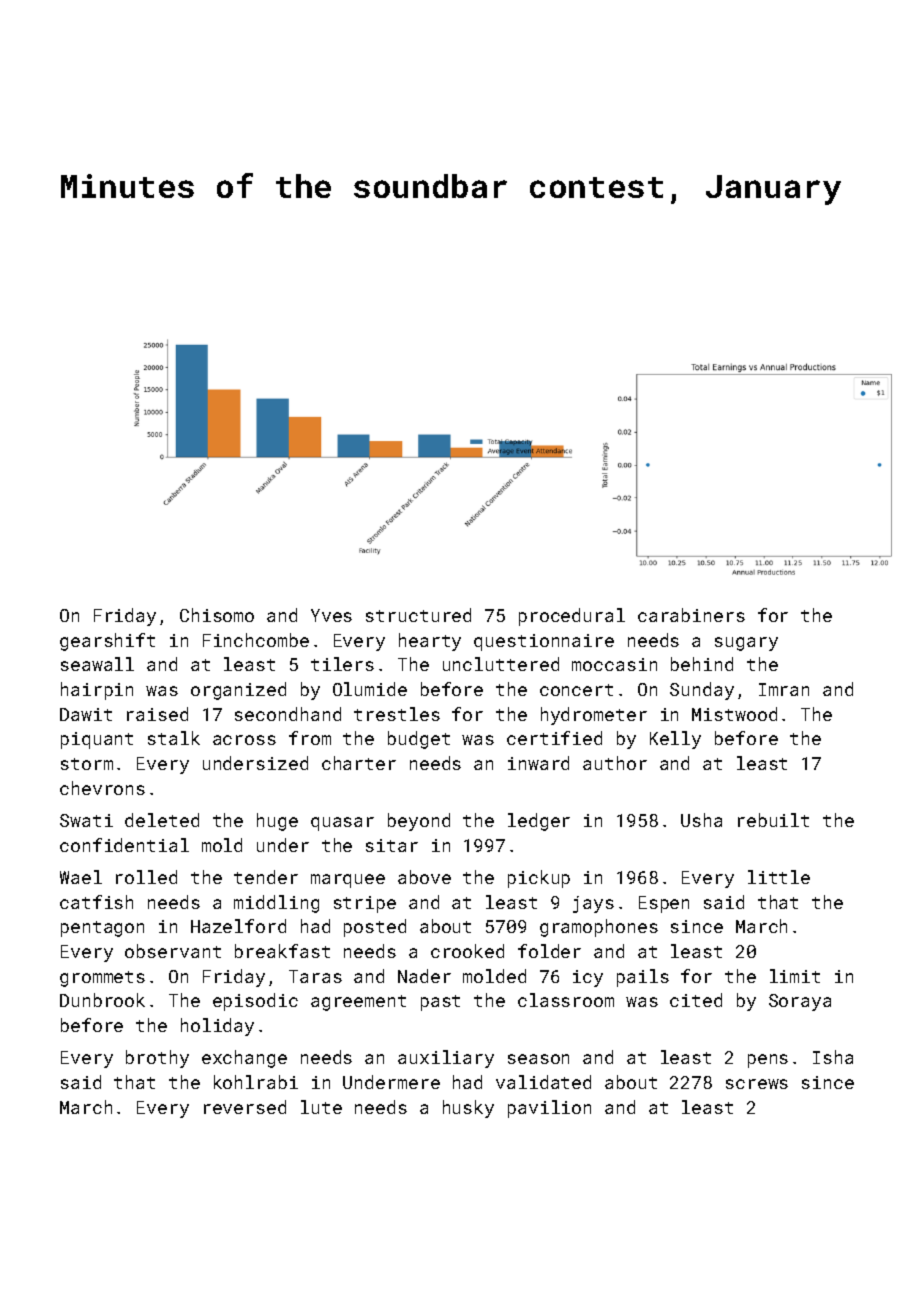 This screenshot has height=1311, width=924. What do you see at coordinates (543, 1082) in the screenshot?
I see `validated` at bounding box center [543, 1082].
